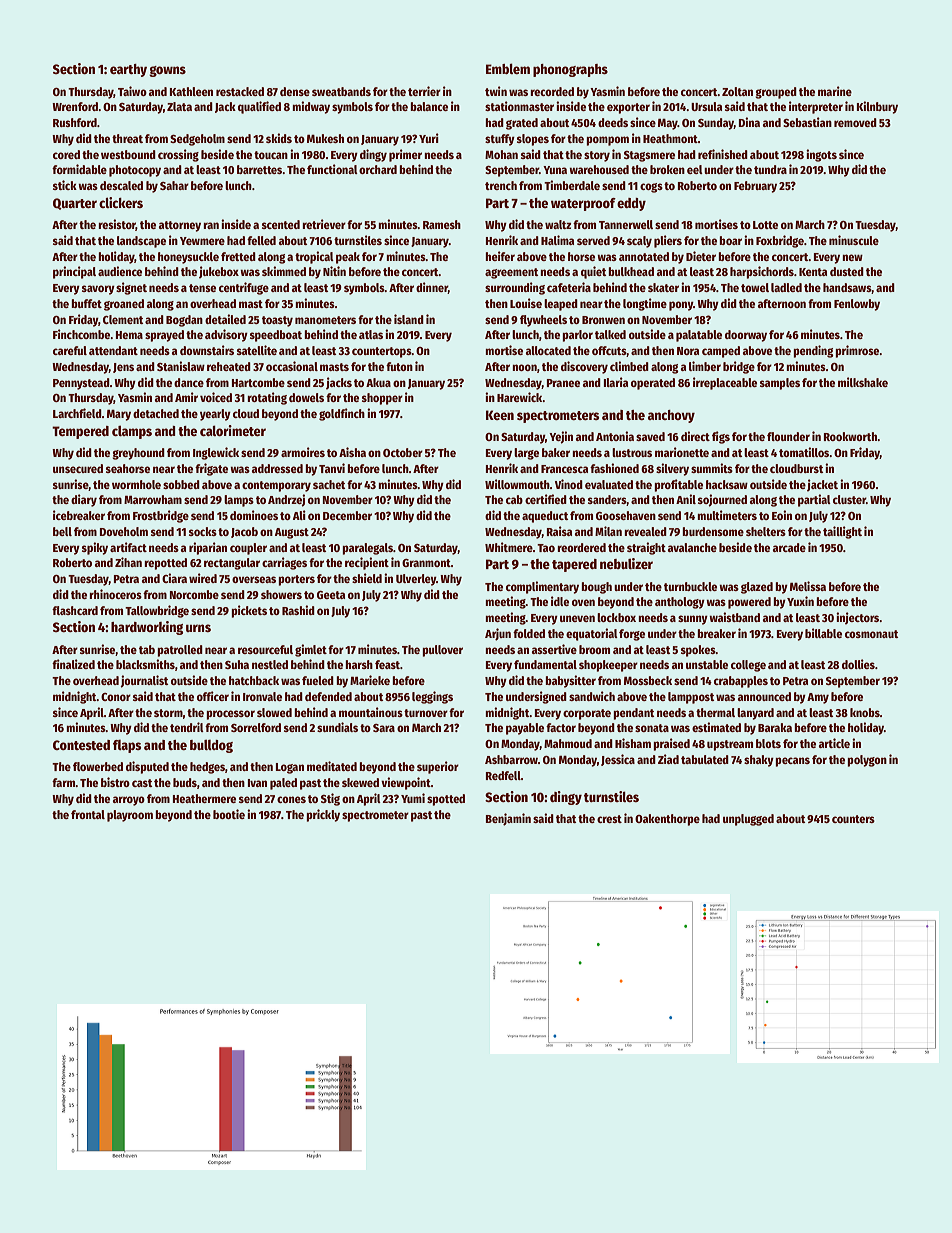 This screenshot has height=1233, width=952. I want to click on spiky, so click(95, 548).
